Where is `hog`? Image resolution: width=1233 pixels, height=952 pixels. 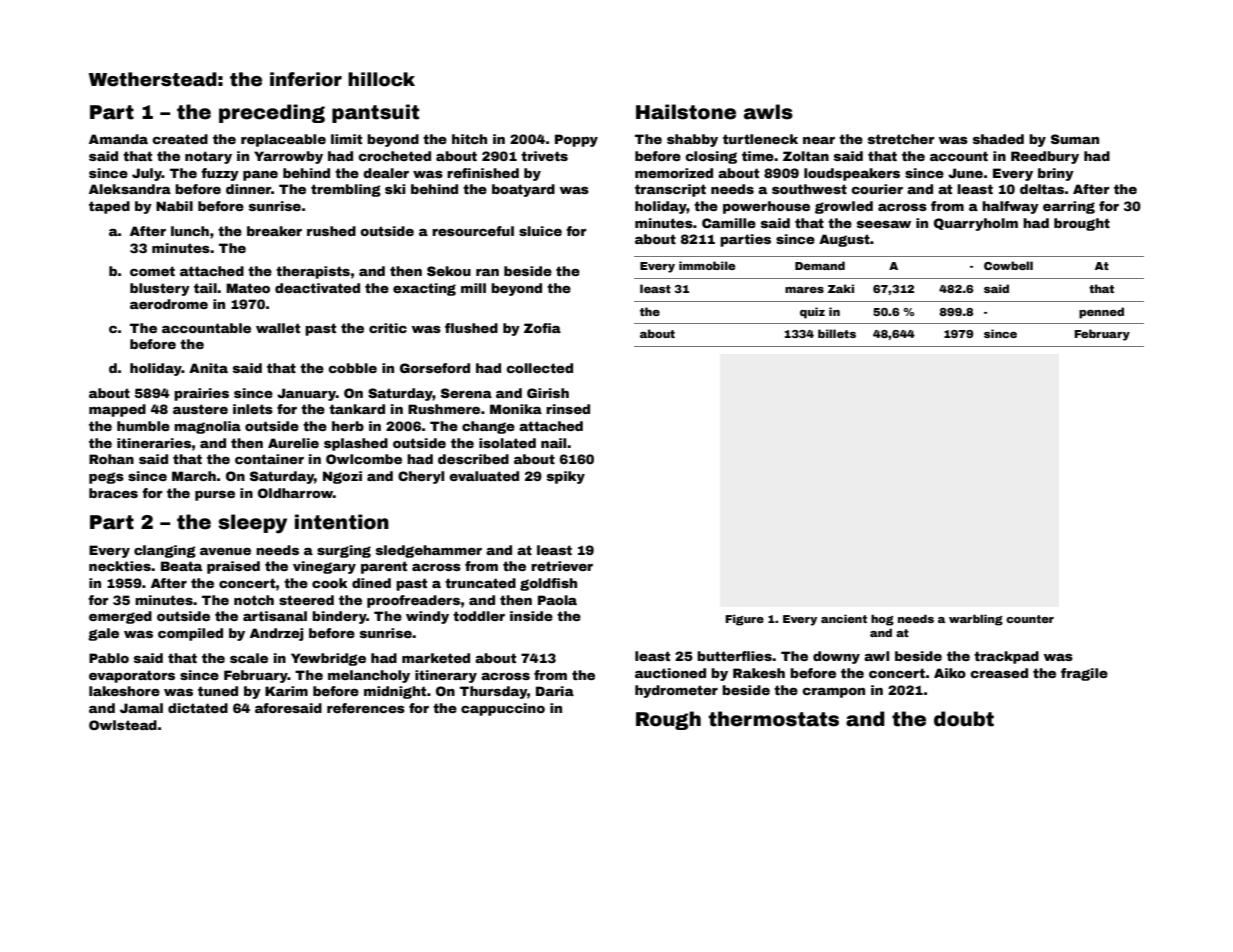 hog is located at coordinates (882, 620).
